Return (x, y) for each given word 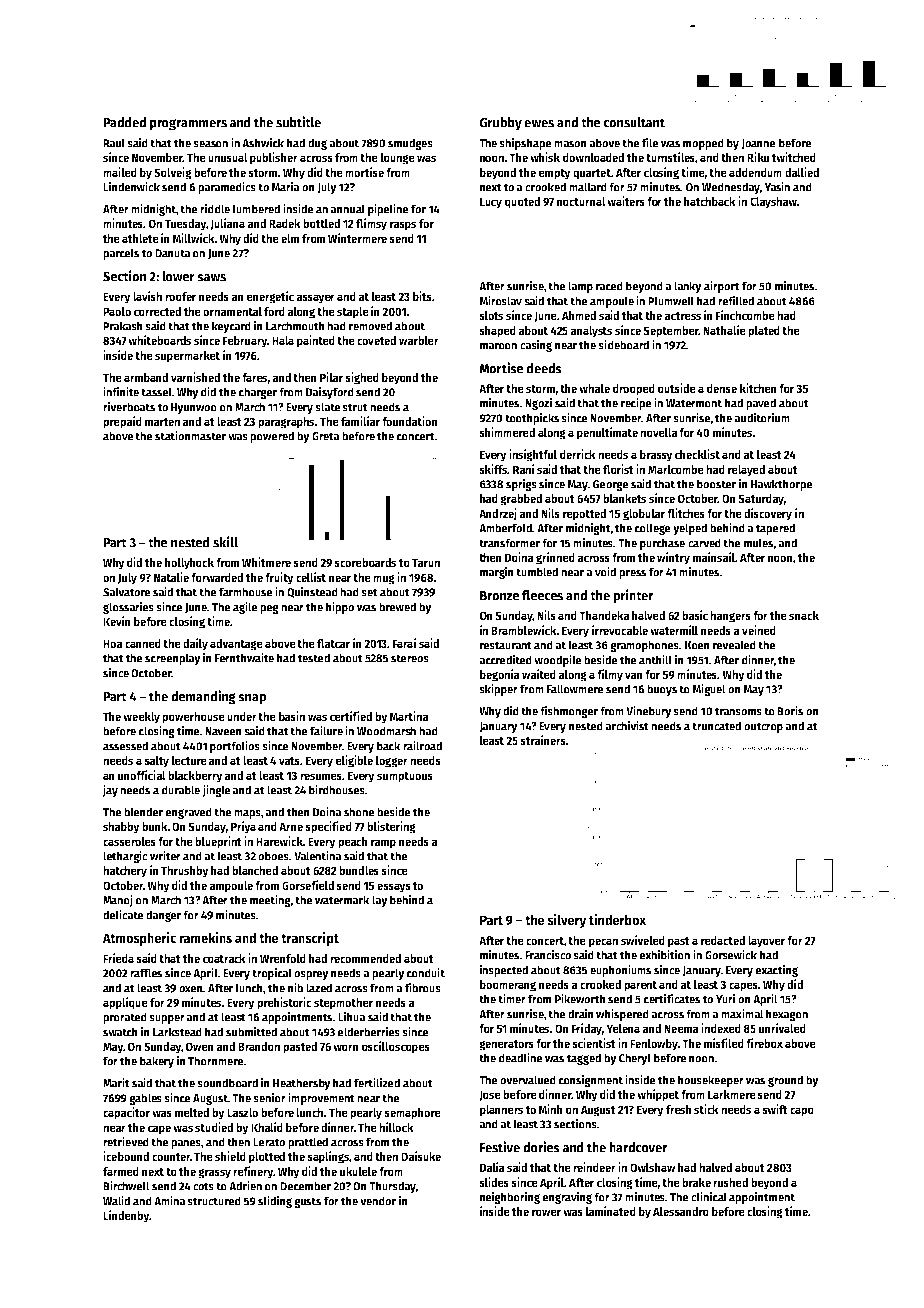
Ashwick (263, 142)
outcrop (763, 727)
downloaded (593, 157)
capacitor (126, 1113)
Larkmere (732, 1094)
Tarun (426, 562)
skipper (498, 689)
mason (570, 144)
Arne (291, 826)
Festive (500, 1147)
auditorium (762, 417)
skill (225, 542)
